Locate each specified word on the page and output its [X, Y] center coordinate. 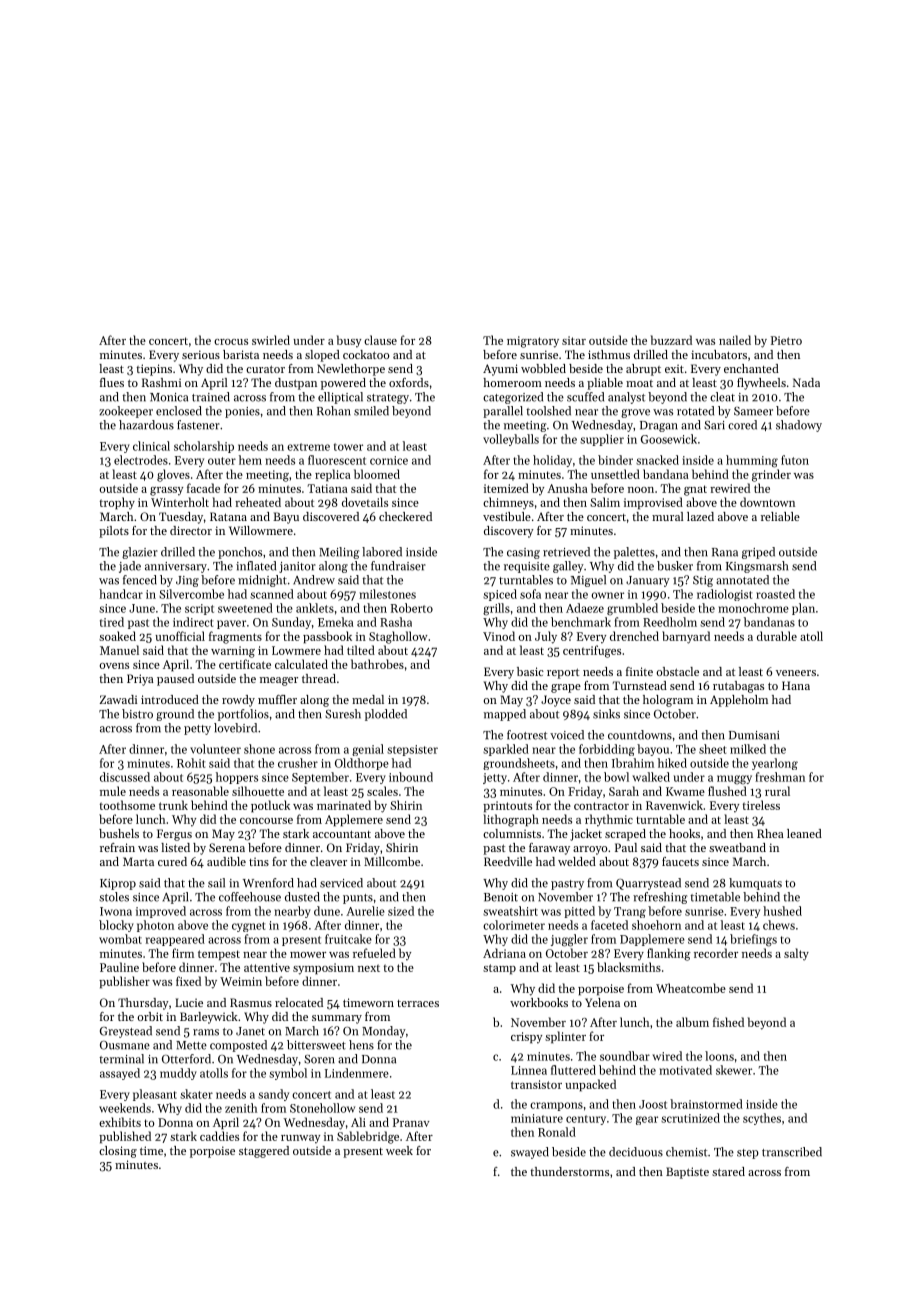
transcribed [792, 1152]
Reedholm [670, 622]
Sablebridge [368, 1137]
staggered [264, 1152]
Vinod [499, 636]
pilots [114, 532]
